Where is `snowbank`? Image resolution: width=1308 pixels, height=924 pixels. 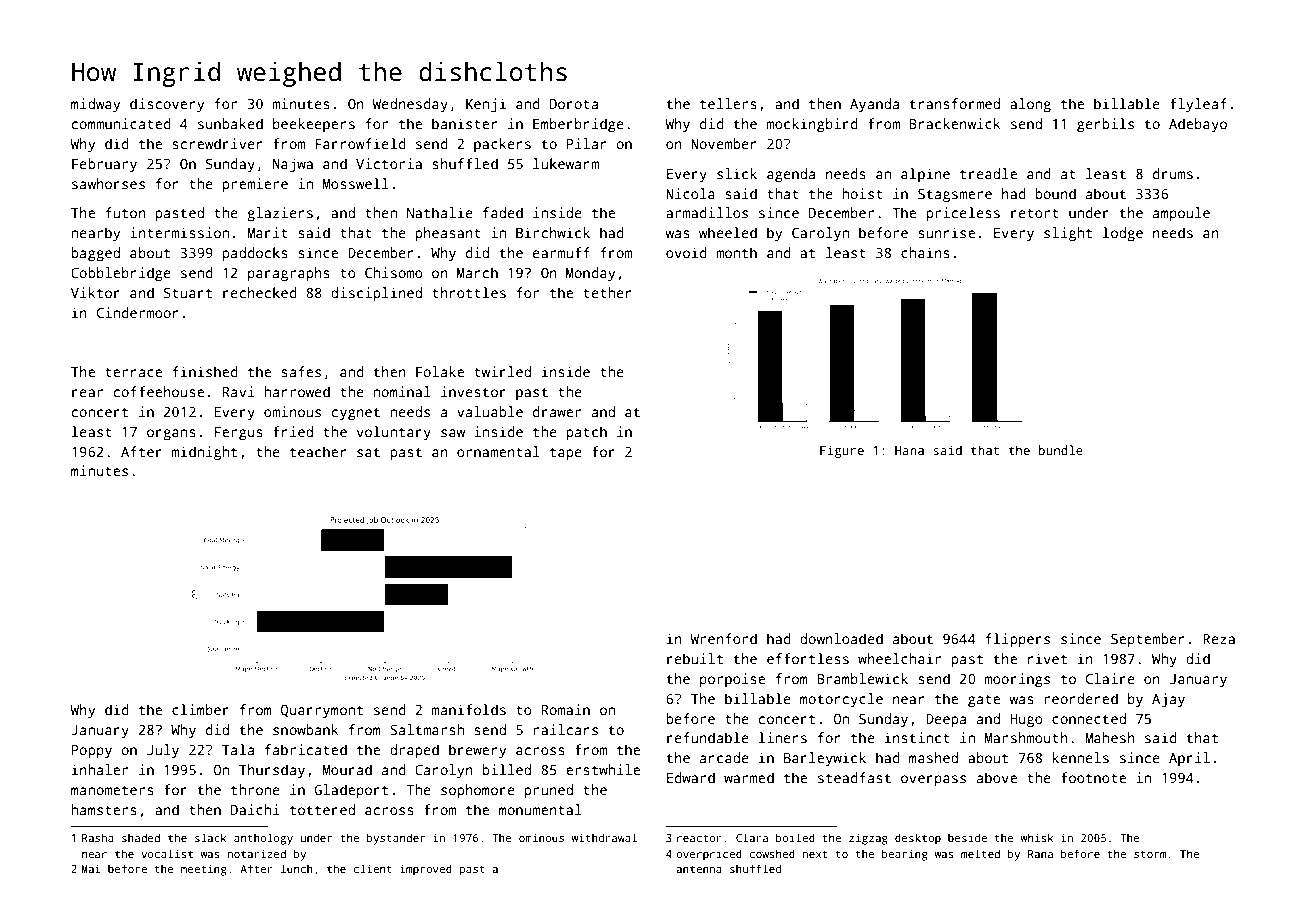
snowbank is located at coordinates (306, 729).
